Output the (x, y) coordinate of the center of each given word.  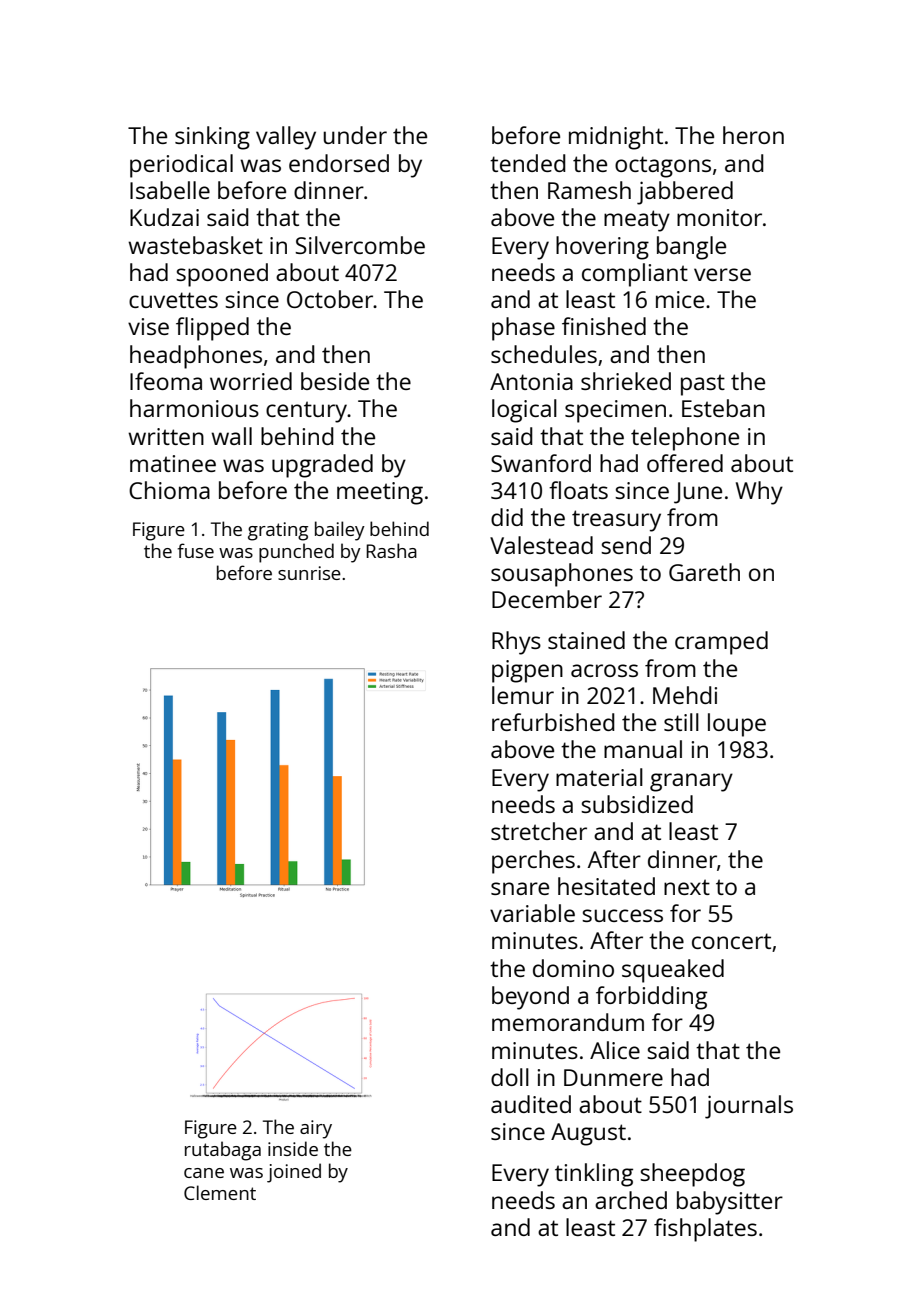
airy (316, 1129)
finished (604, 326)
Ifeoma (166, 381)
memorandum (568, 1022)
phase (523, 329)
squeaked (673, 971)
